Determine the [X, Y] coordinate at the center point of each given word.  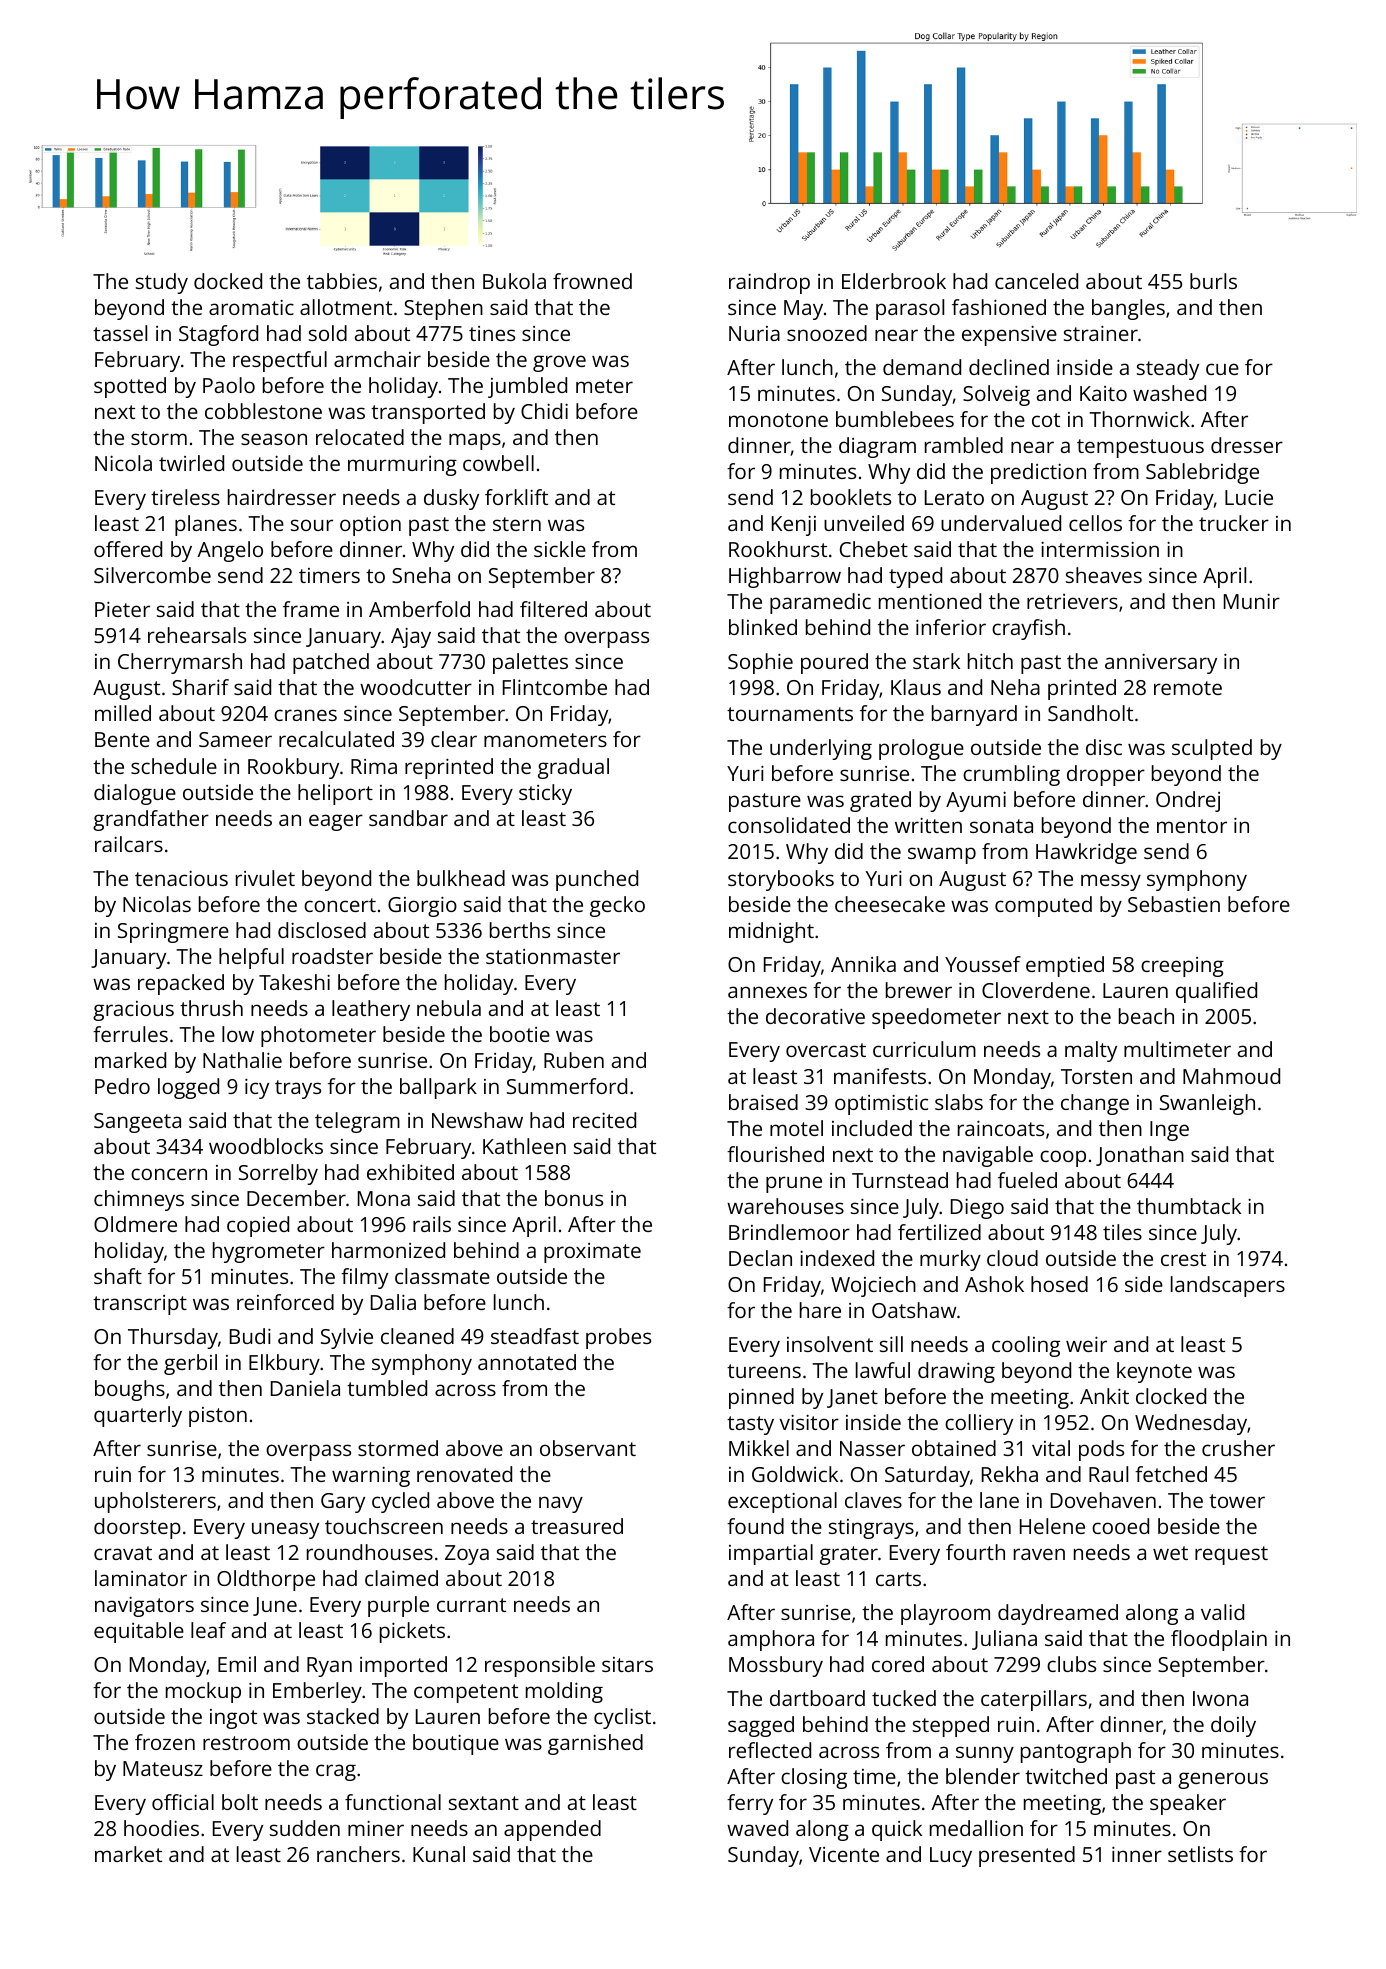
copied [258, 1226]
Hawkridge [1086, 853]
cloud [1012, 1258]
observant [588, 1448]
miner [376, 1828]
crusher [1238, 1448]
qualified [1216, 992]
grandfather [151, 820]
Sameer [235, 739]
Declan [760, 1258]
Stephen [443, 309]
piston [218, 1417]
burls [1213, 281]
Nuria [754, 333]
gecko [617, 906]
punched [597, 880]
